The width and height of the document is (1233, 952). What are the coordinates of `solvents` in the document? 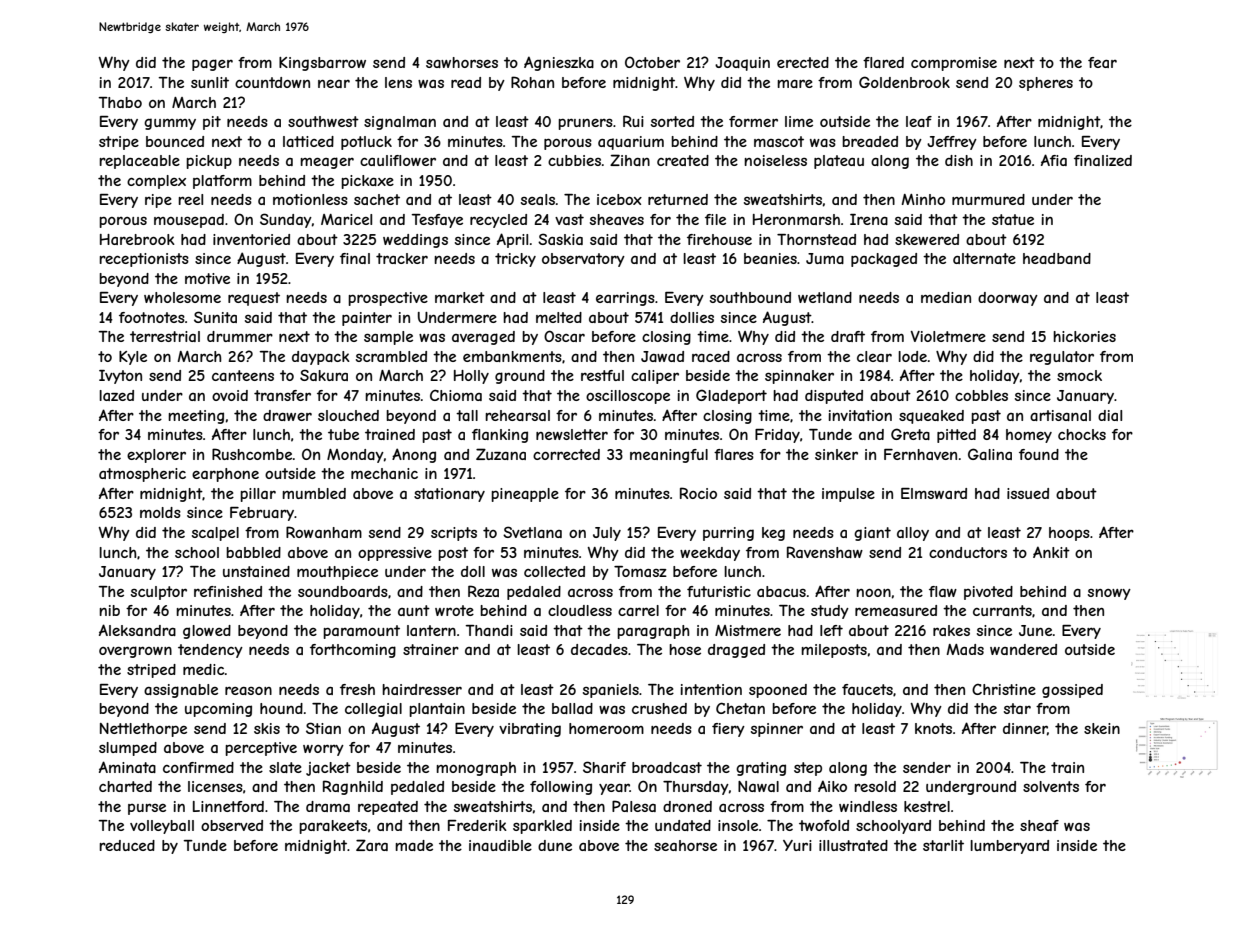 It's located at (1051, 786).
